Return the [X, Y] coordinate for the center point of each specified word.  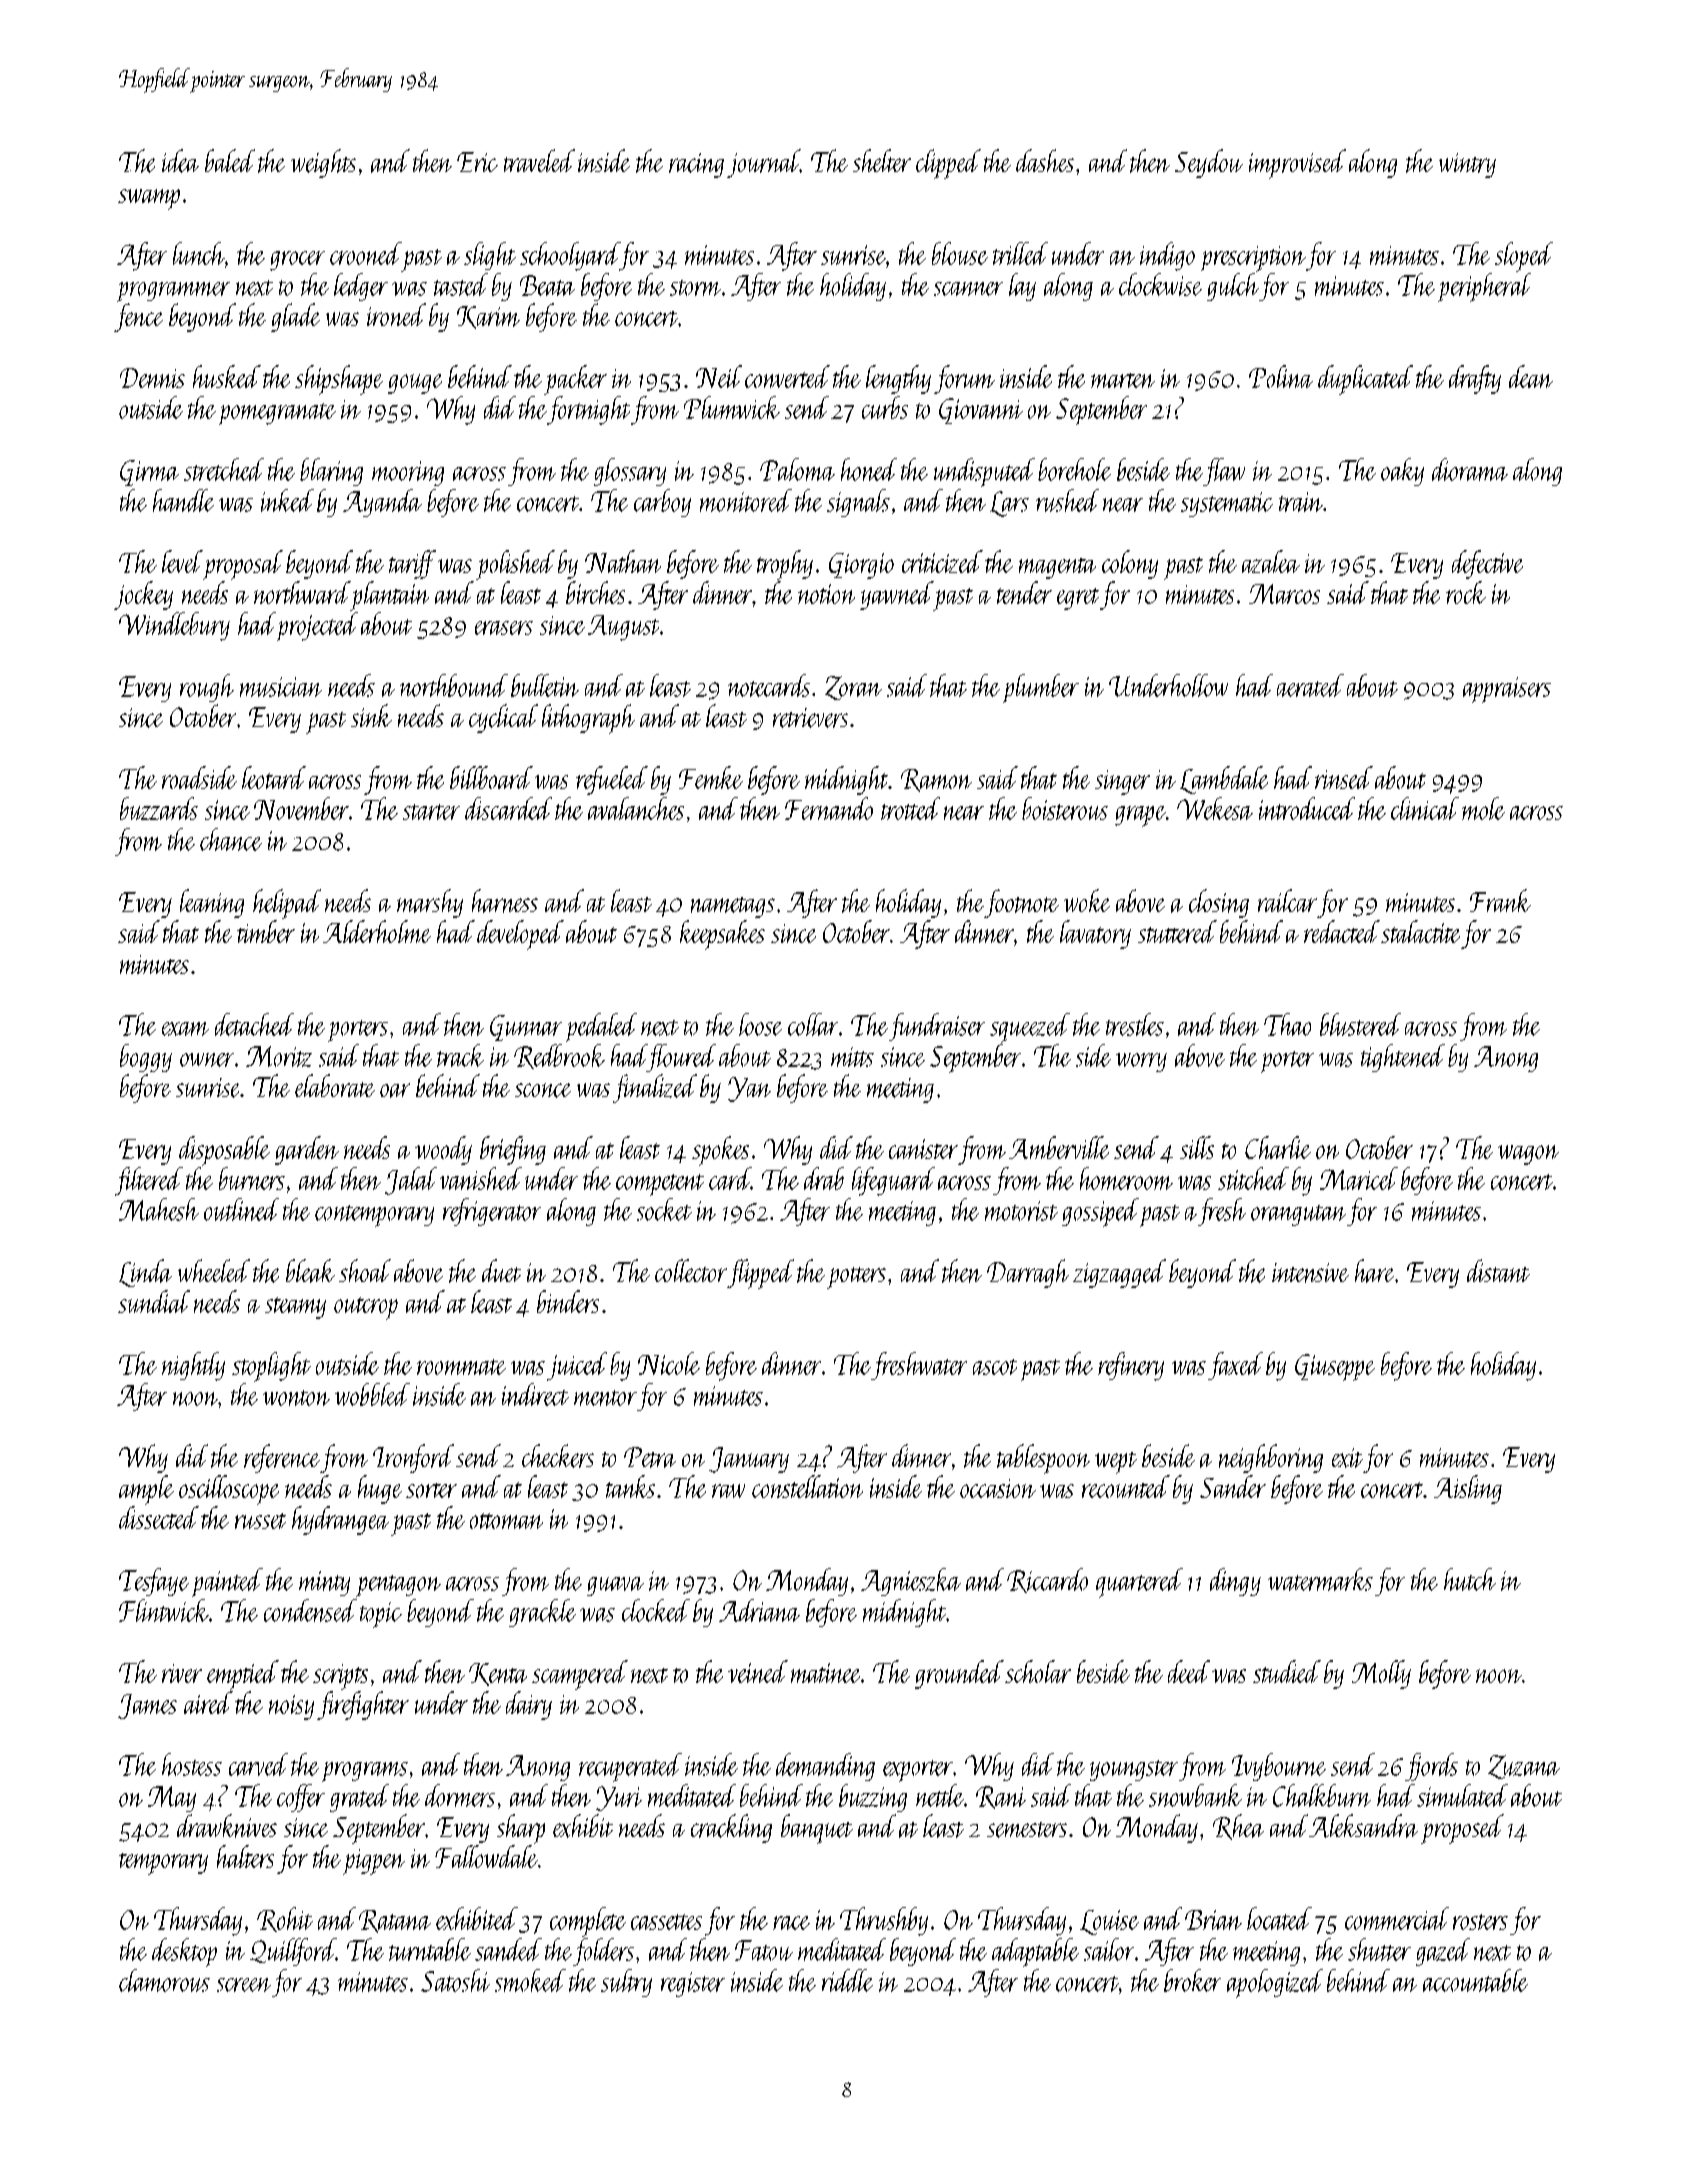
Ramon [936, 780]
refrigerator [492, 1212]
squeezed [1030, 1028]
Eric [477, 162]
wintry [1467, 165]
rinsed [1344, 777]
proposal [243, 565]
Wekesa [1215, 808]
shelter [882, 160]
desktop [184, 1952]
